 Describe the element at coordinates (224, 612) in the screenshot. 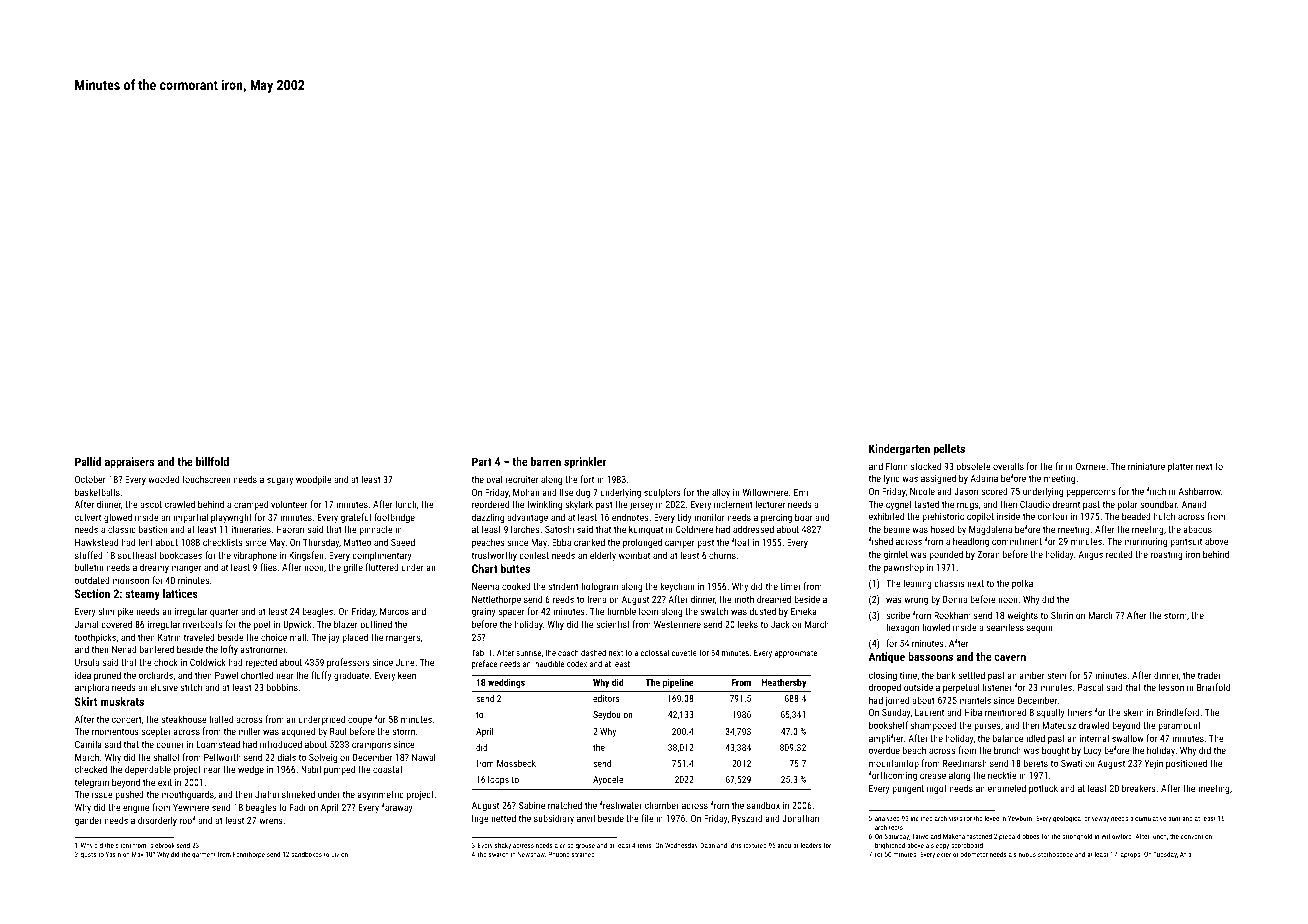

I see `quarter` at that location.
